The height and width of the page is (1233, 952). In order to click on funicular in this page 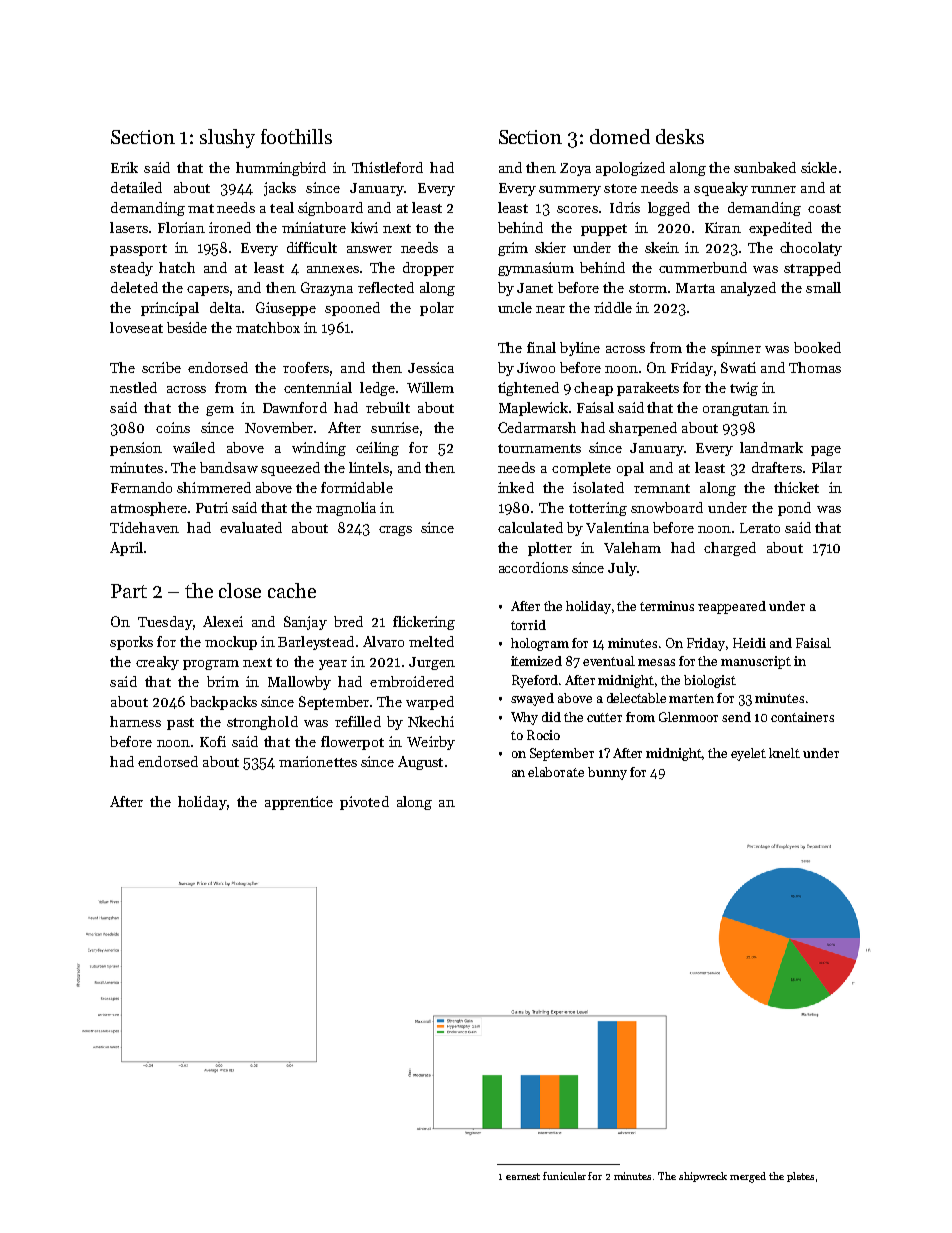, I will do `click(564, 1176)`.
